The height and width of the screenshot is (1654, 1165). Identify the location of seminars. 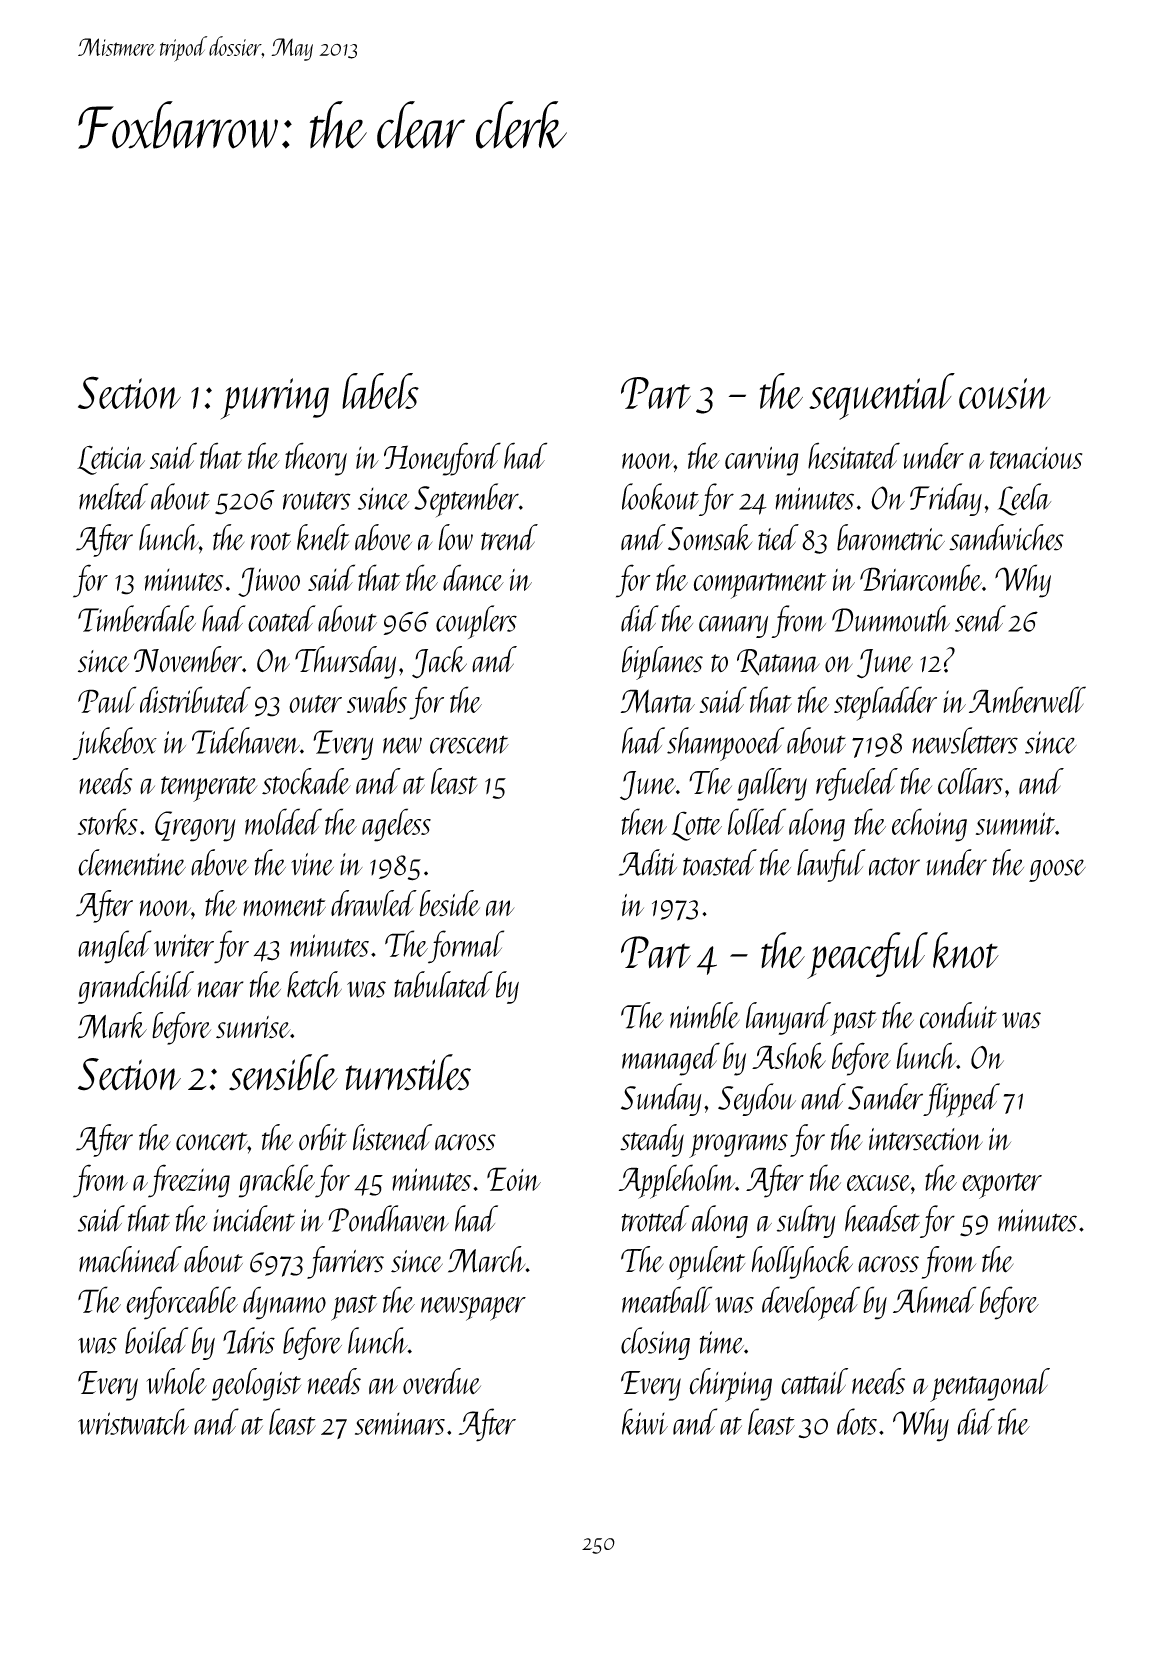
(400, 1424).
